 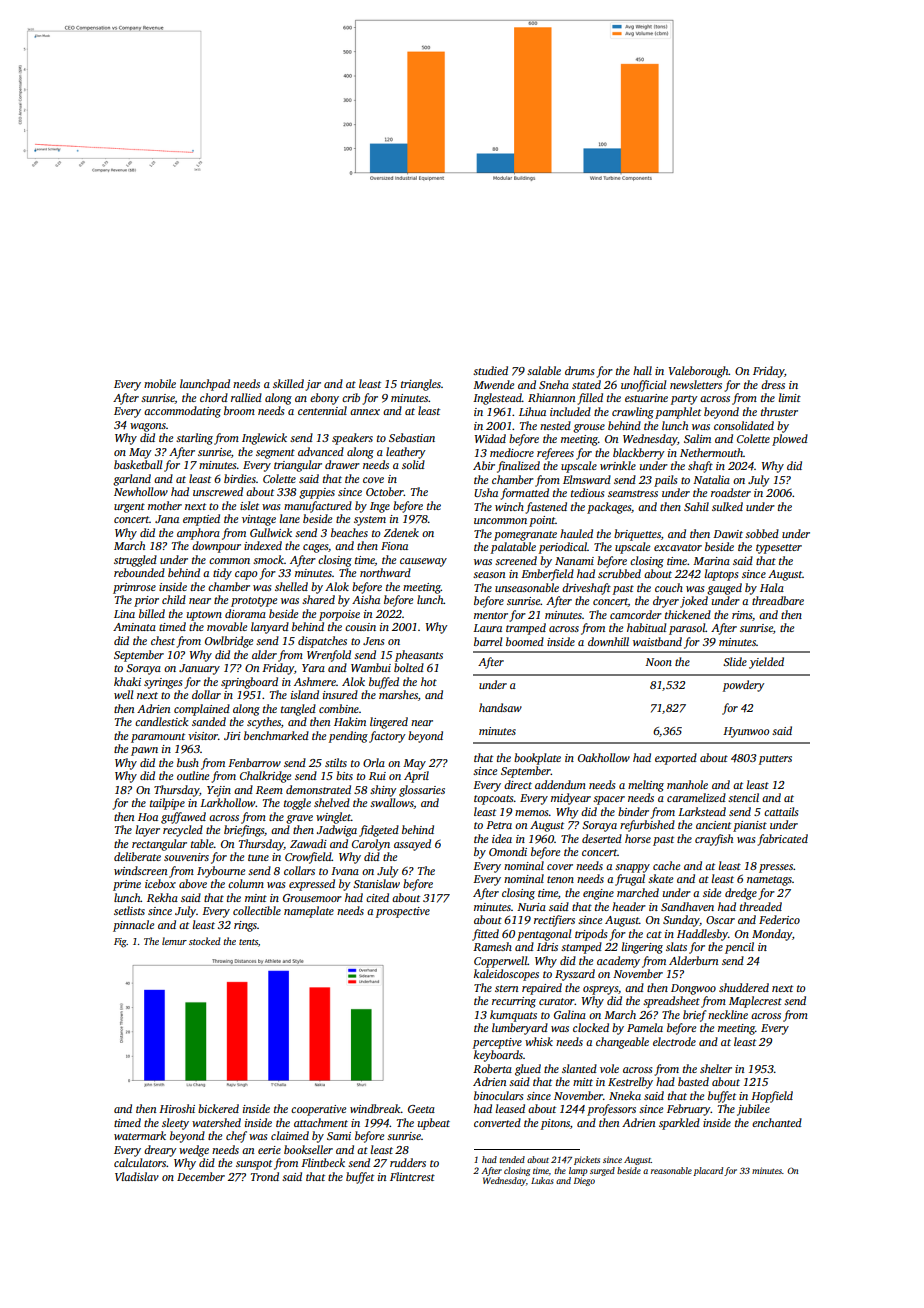 What do you see at coordinates (516, 560) in the page?
I see `screened` at bounding box center [516, 560].
